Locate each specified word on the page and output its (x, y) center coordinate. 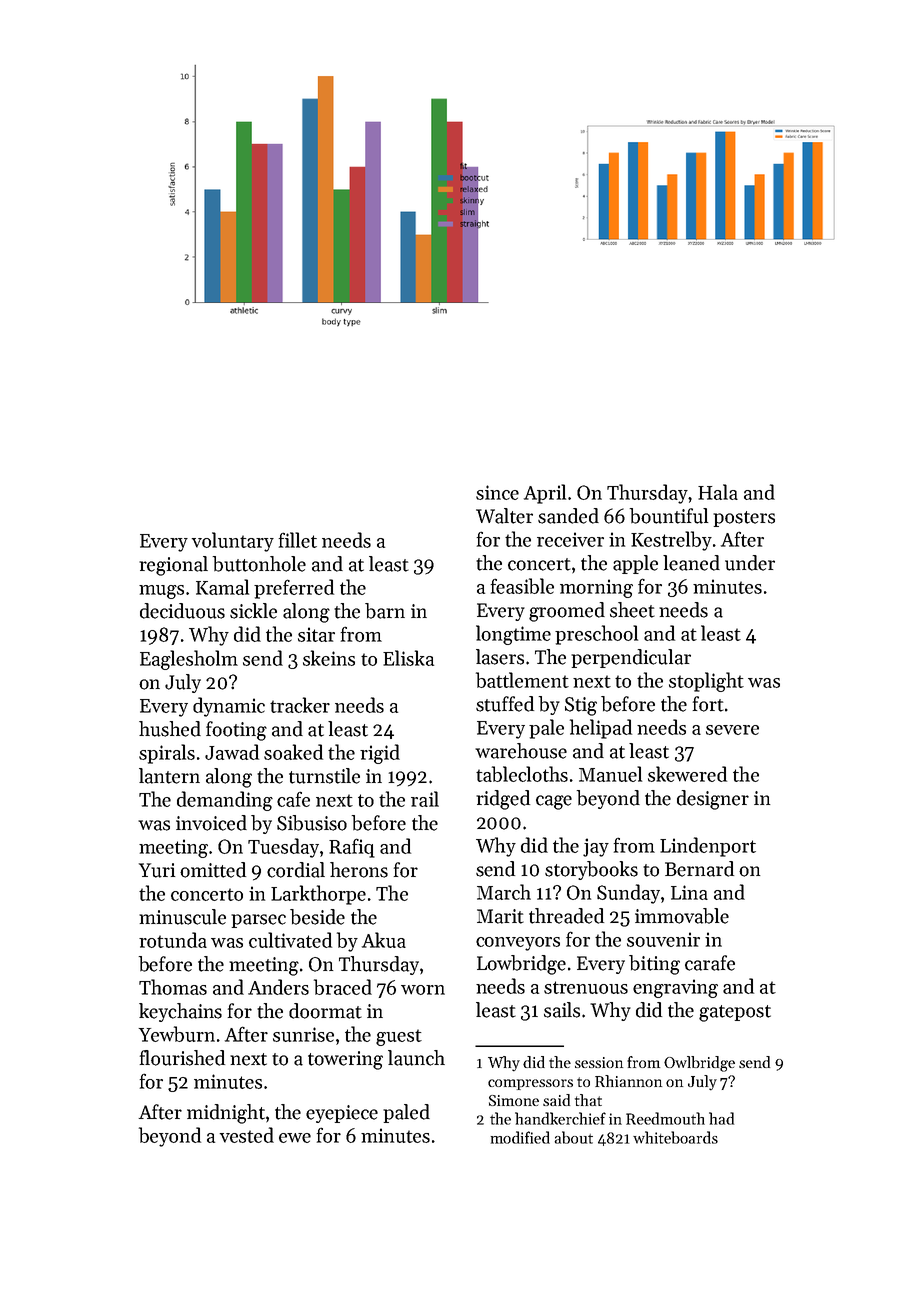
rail (425, 799)
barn (385, 611)
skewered (687, 774)
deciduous (182, 611)
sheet (632, 610)
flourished (182, 1058)
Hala (718, 492)
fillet (298, 540)
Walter (504, 516)
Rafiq (352, 848)
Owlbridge (699, 1064)
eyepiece (342, 1114)
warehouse (521, 751)
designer (713, 800)
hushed (170, 729)
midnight (226, 1114)
